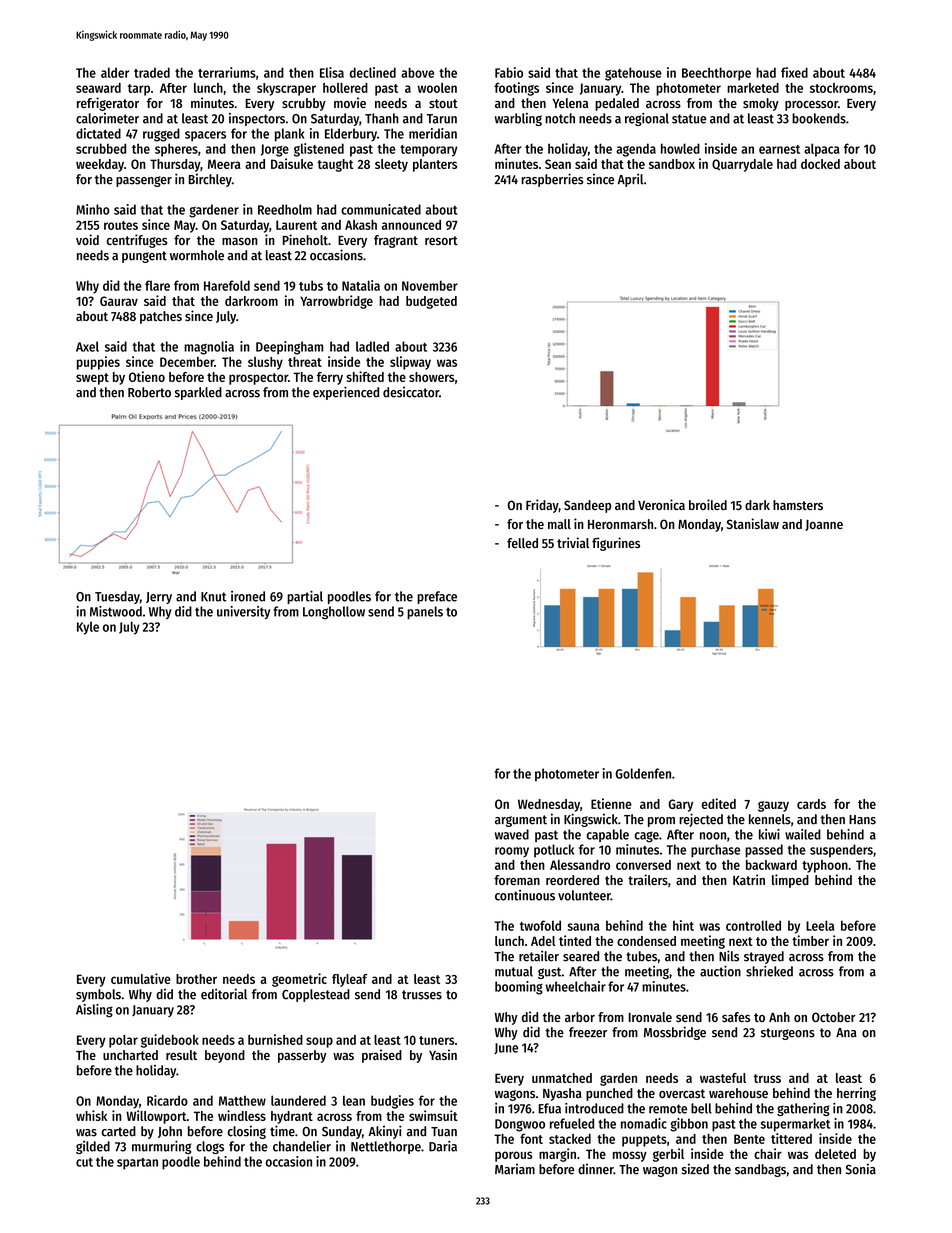  I want to click on dinner, so click(596, 1169).
